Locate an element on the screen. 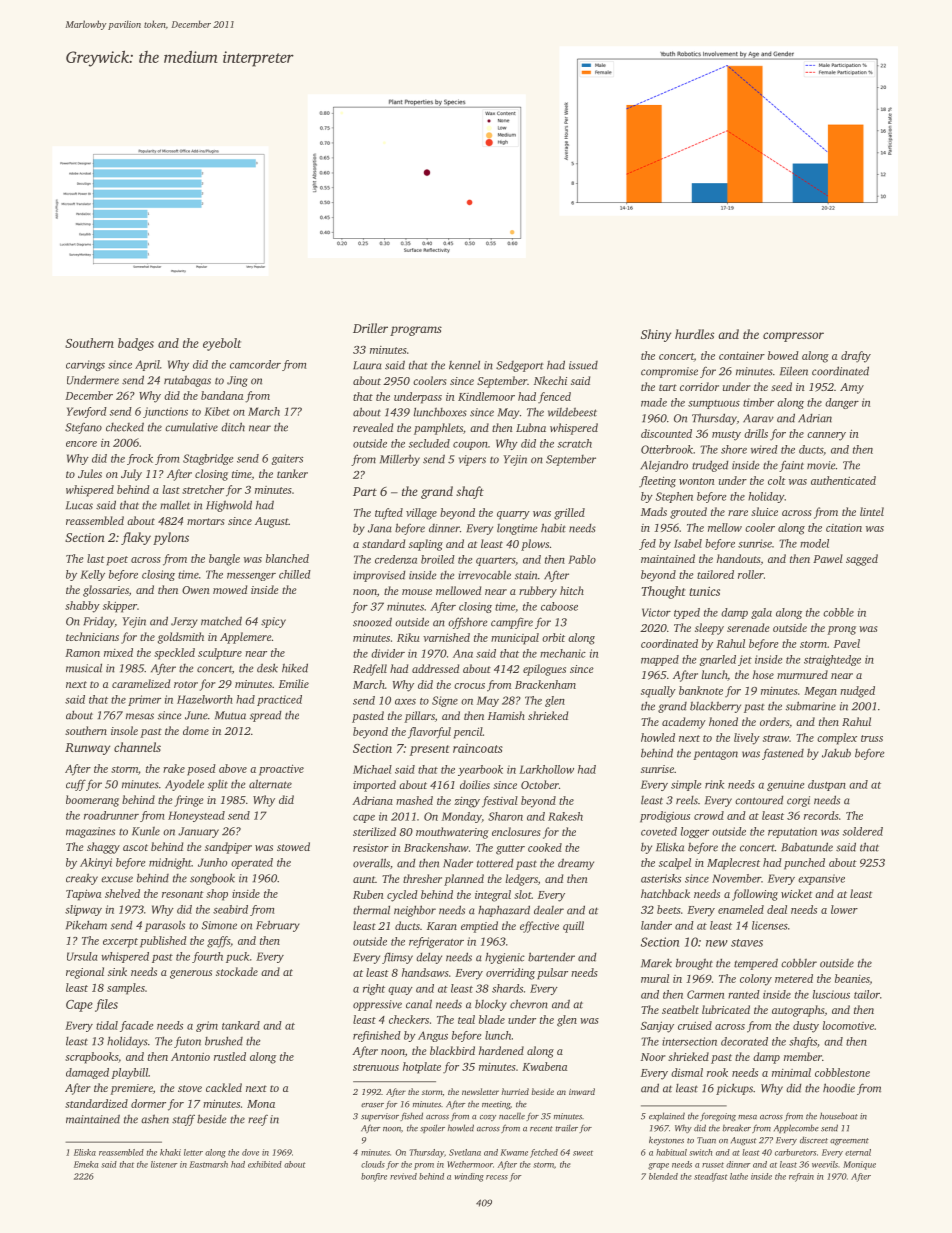  brushed is located at coordinates (224, 1041).
